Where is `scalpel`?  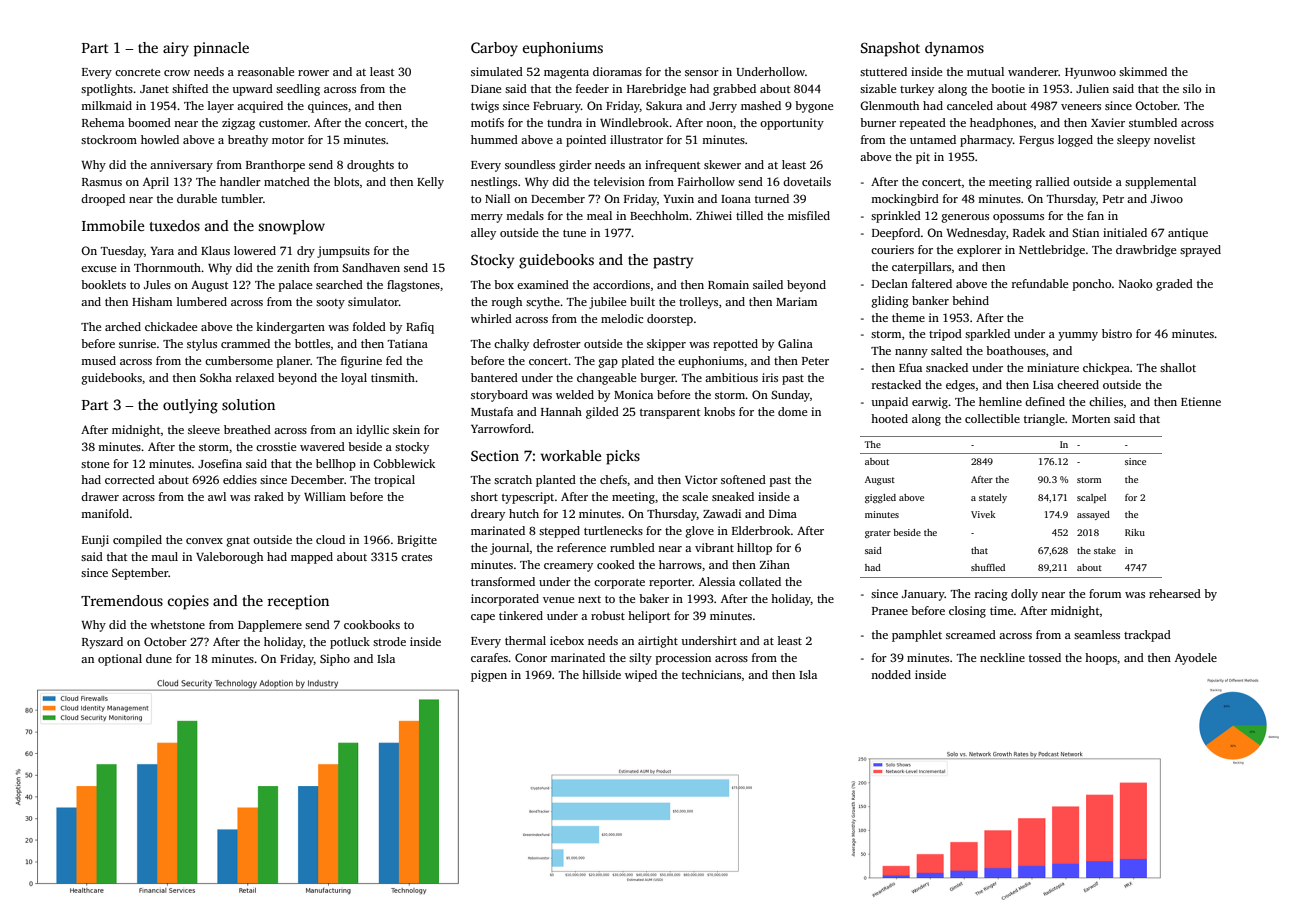
scalpel is located at coordinates (1091, 498).
